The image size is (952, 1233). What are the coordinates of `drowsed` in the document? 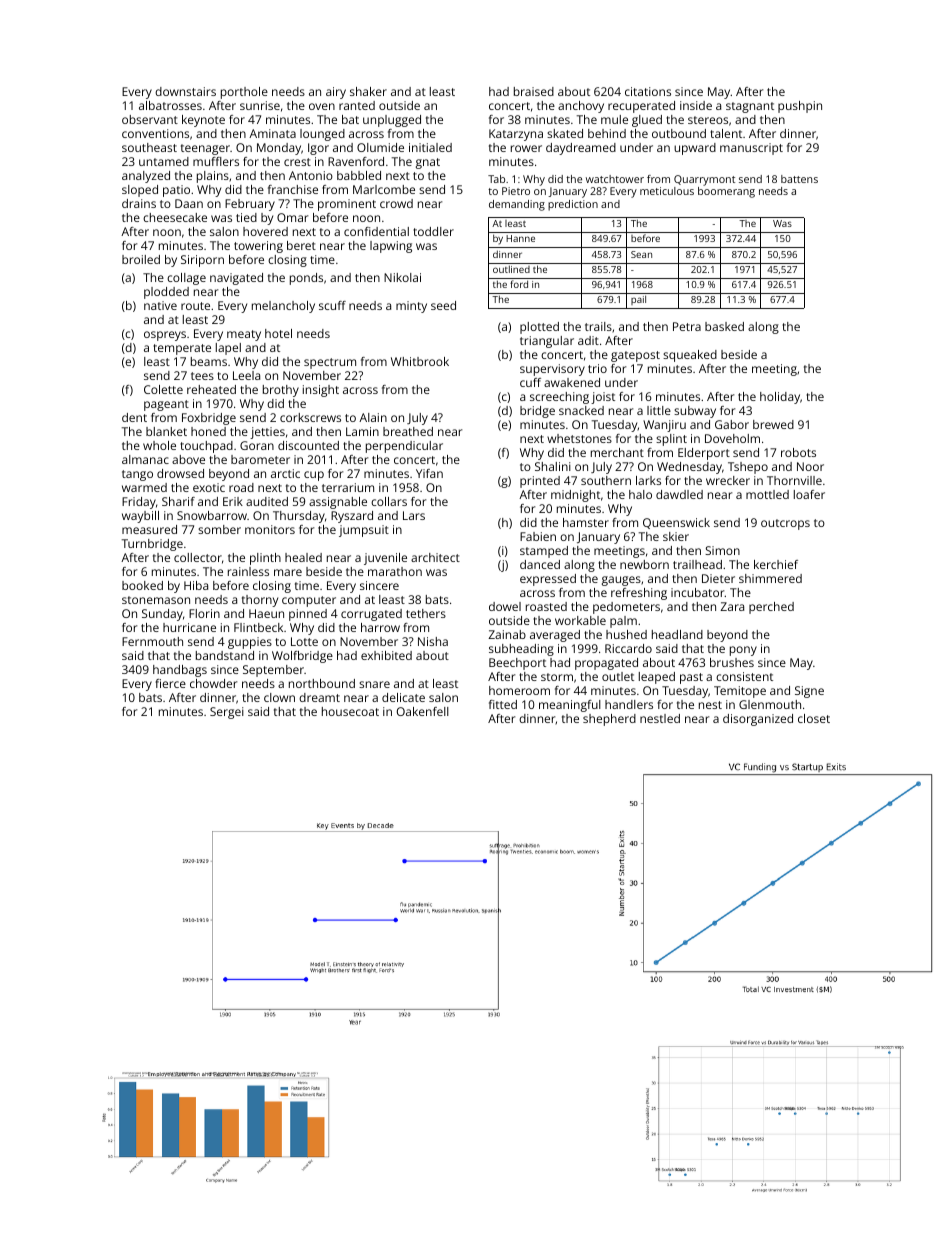 It's located at (180, 473).
